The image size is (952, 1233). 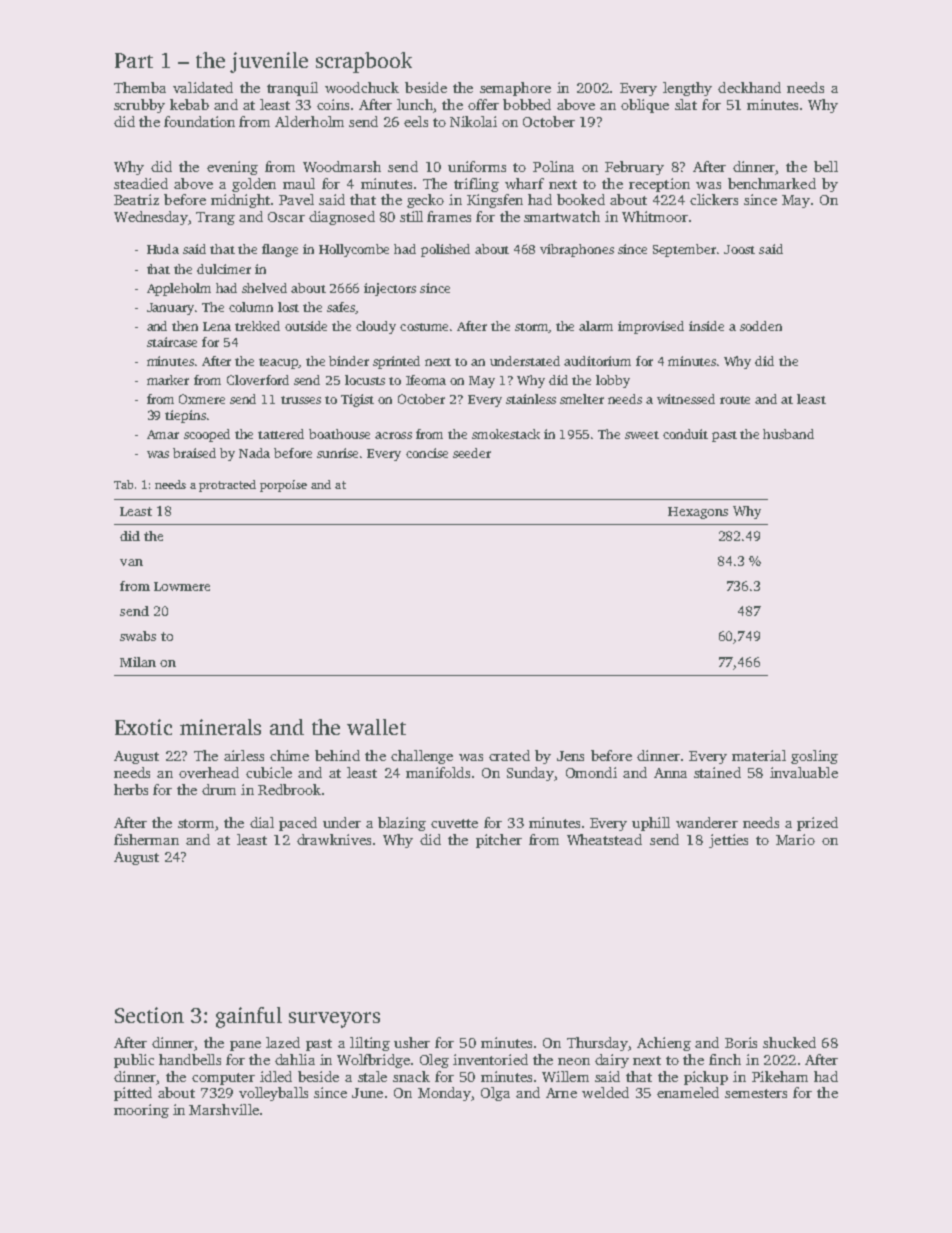 What do you see at coordinates (582, 399) in the image?
I see `smelter` at bounding box center [582, 399].
